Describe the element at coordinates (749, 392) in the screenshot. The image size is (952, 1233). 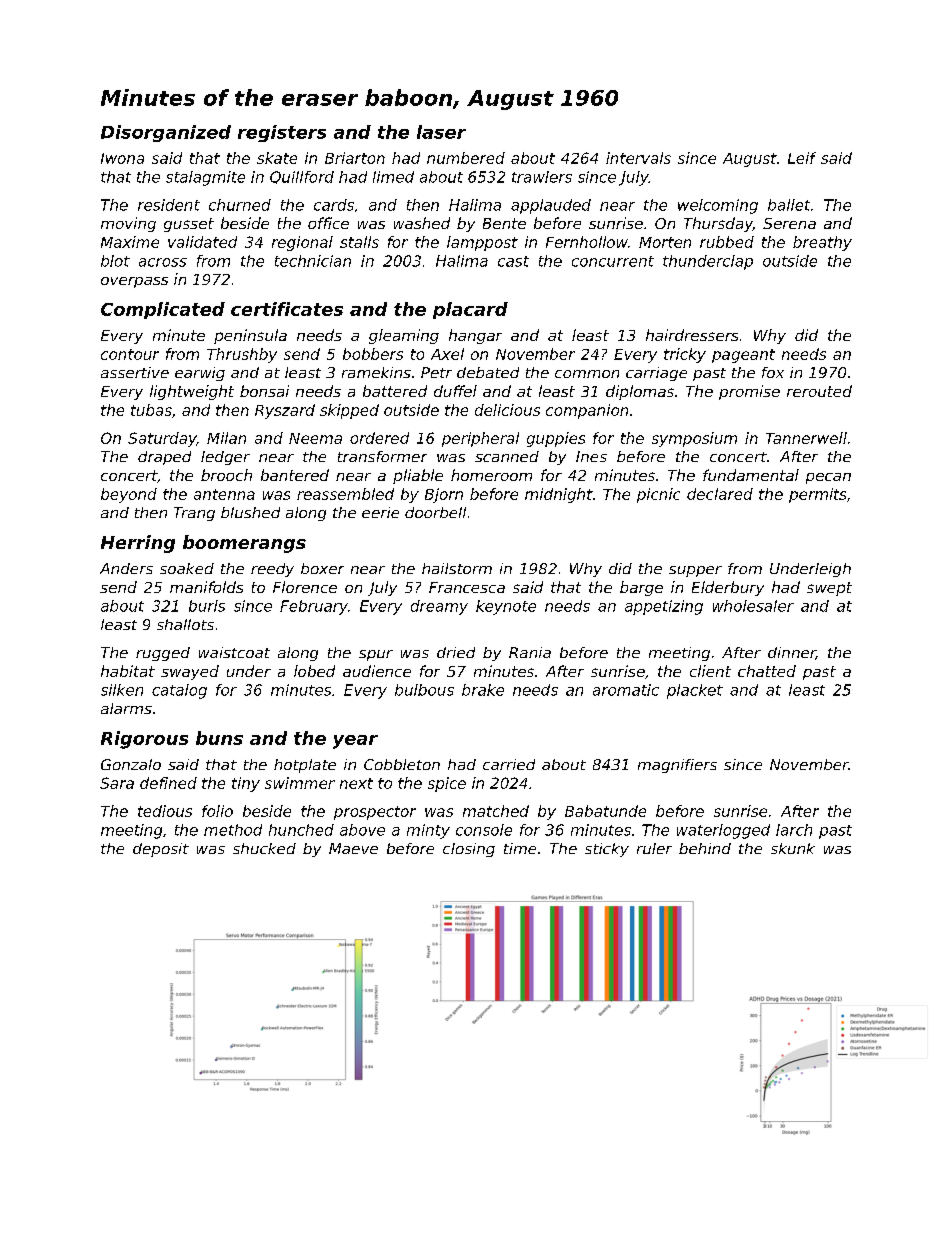
I see `promise` at that location.
